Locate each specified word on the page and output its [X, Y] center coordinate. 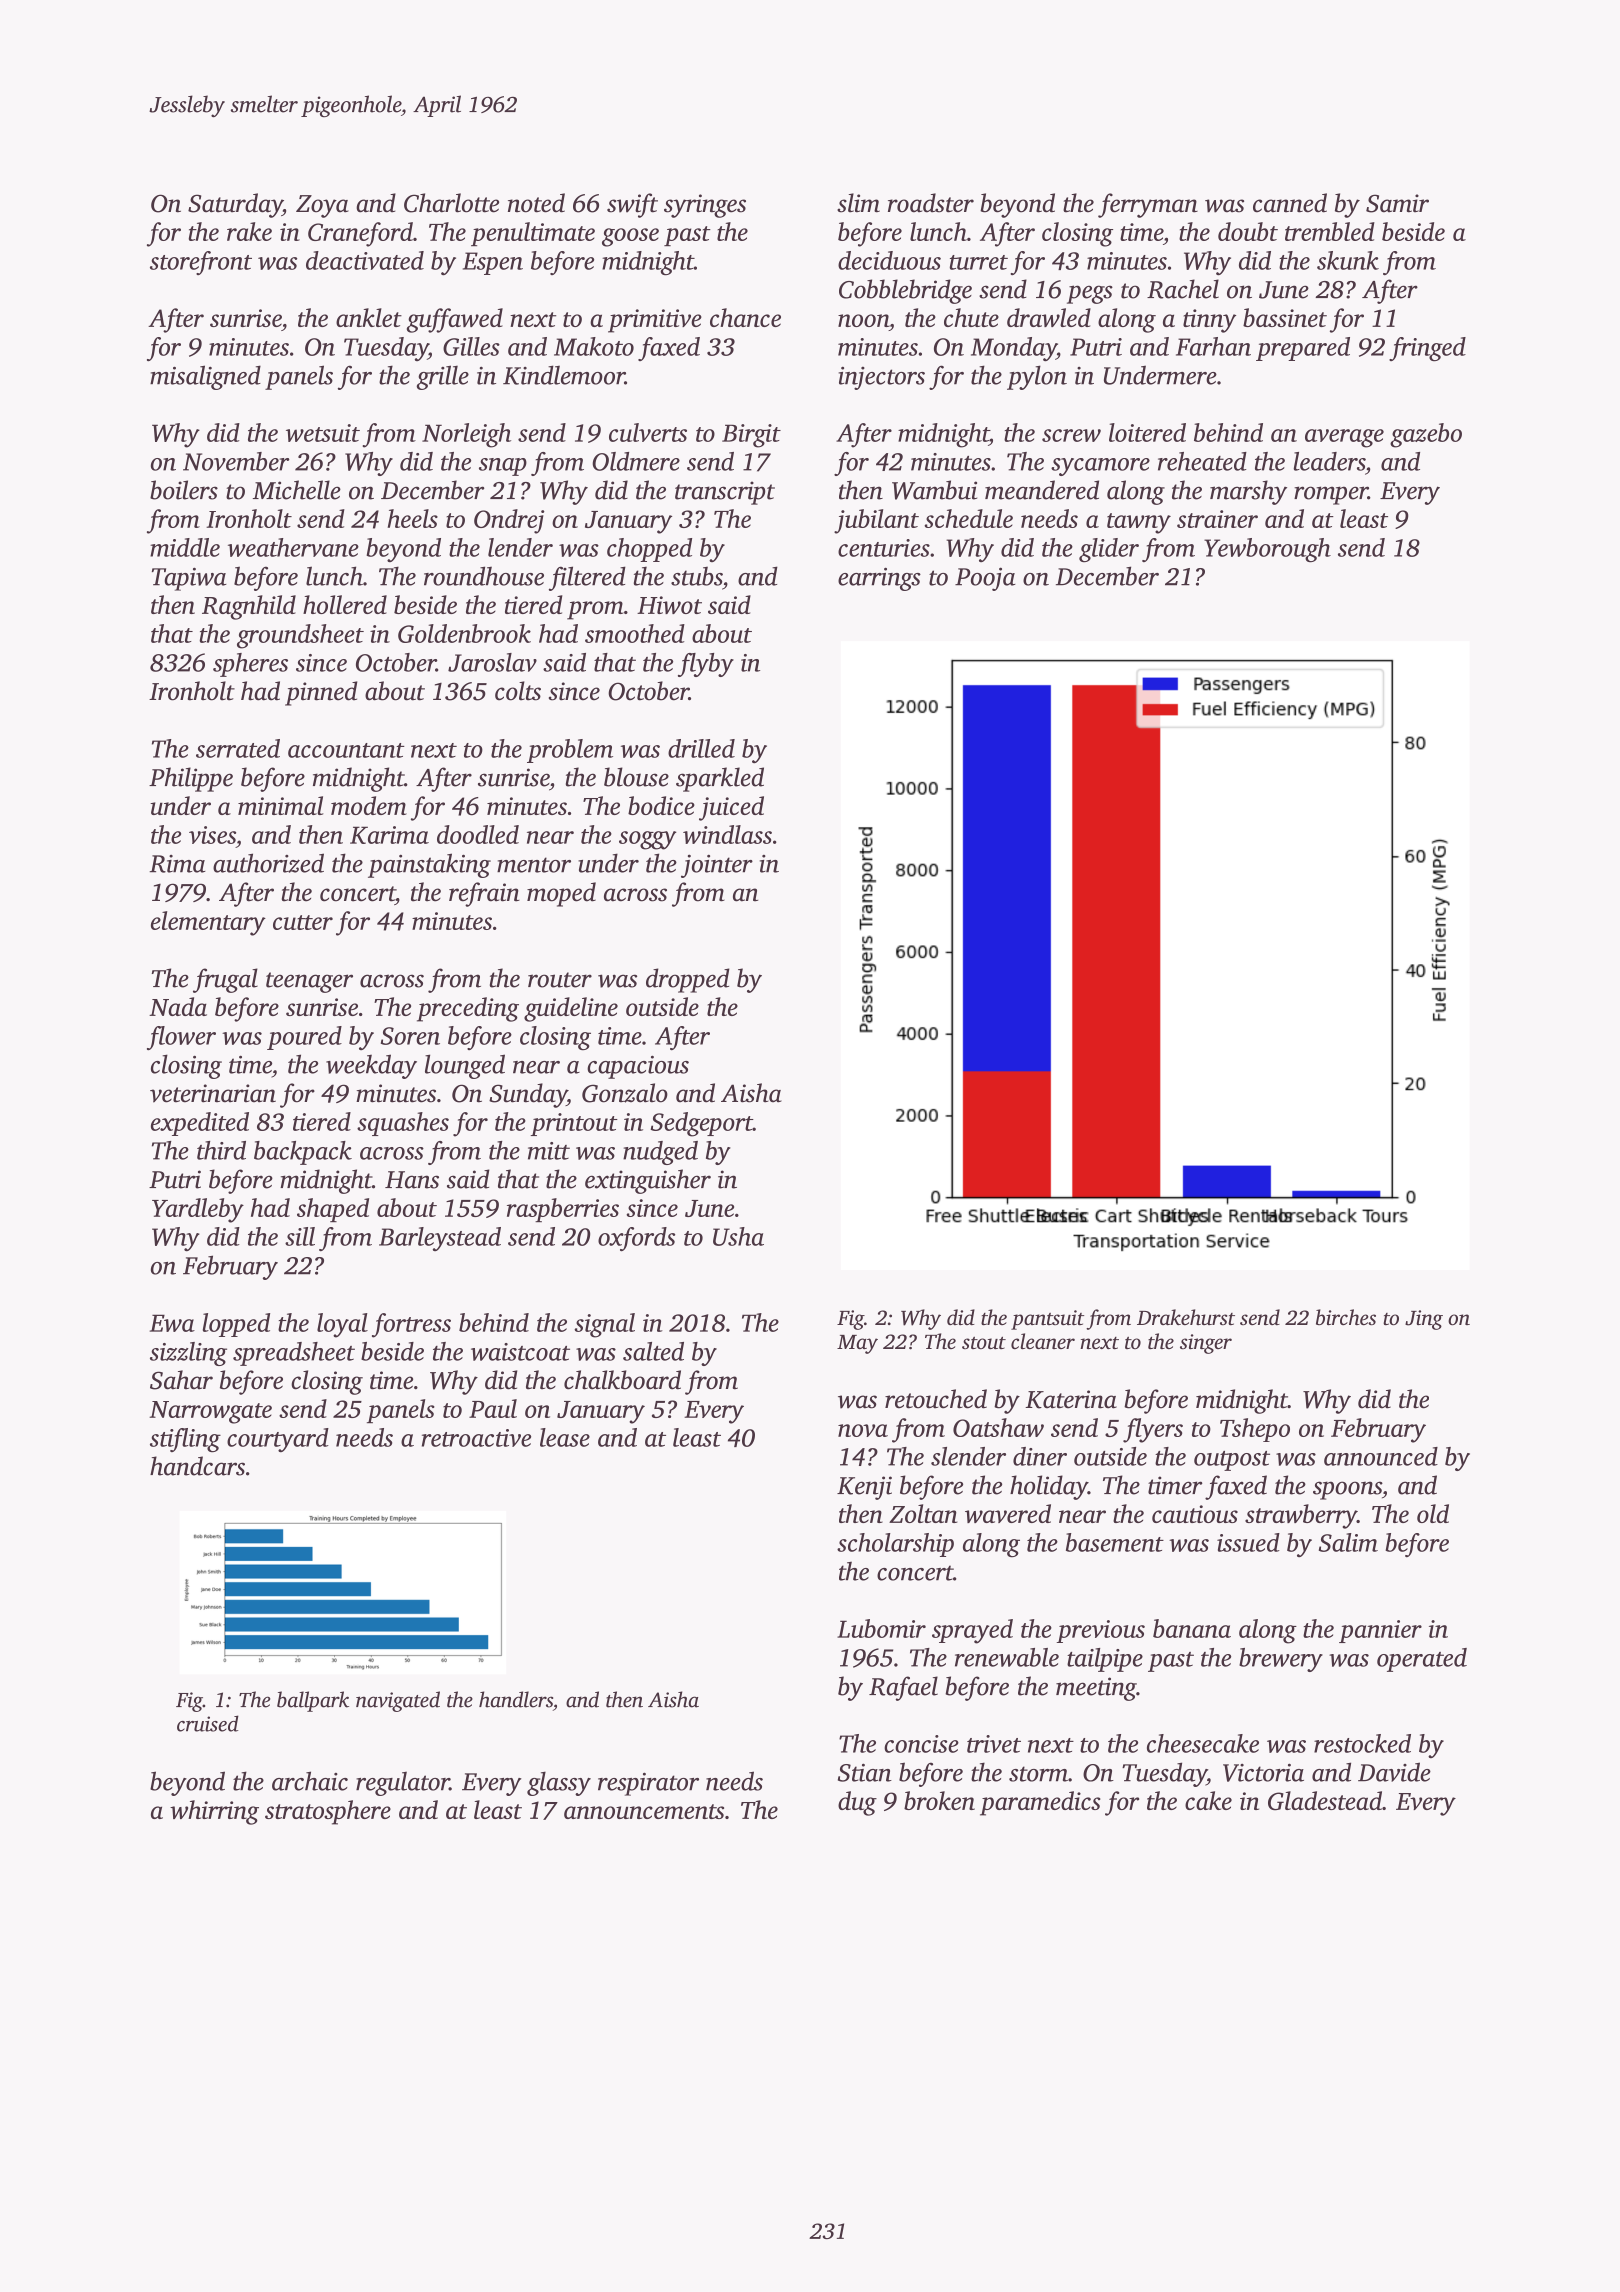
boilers [184, 490]
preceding [468, 1009]
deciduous [889, 260]
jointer [717, 866]
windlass [727, 834]
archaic [310, 1781]
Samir [1397, 203]
